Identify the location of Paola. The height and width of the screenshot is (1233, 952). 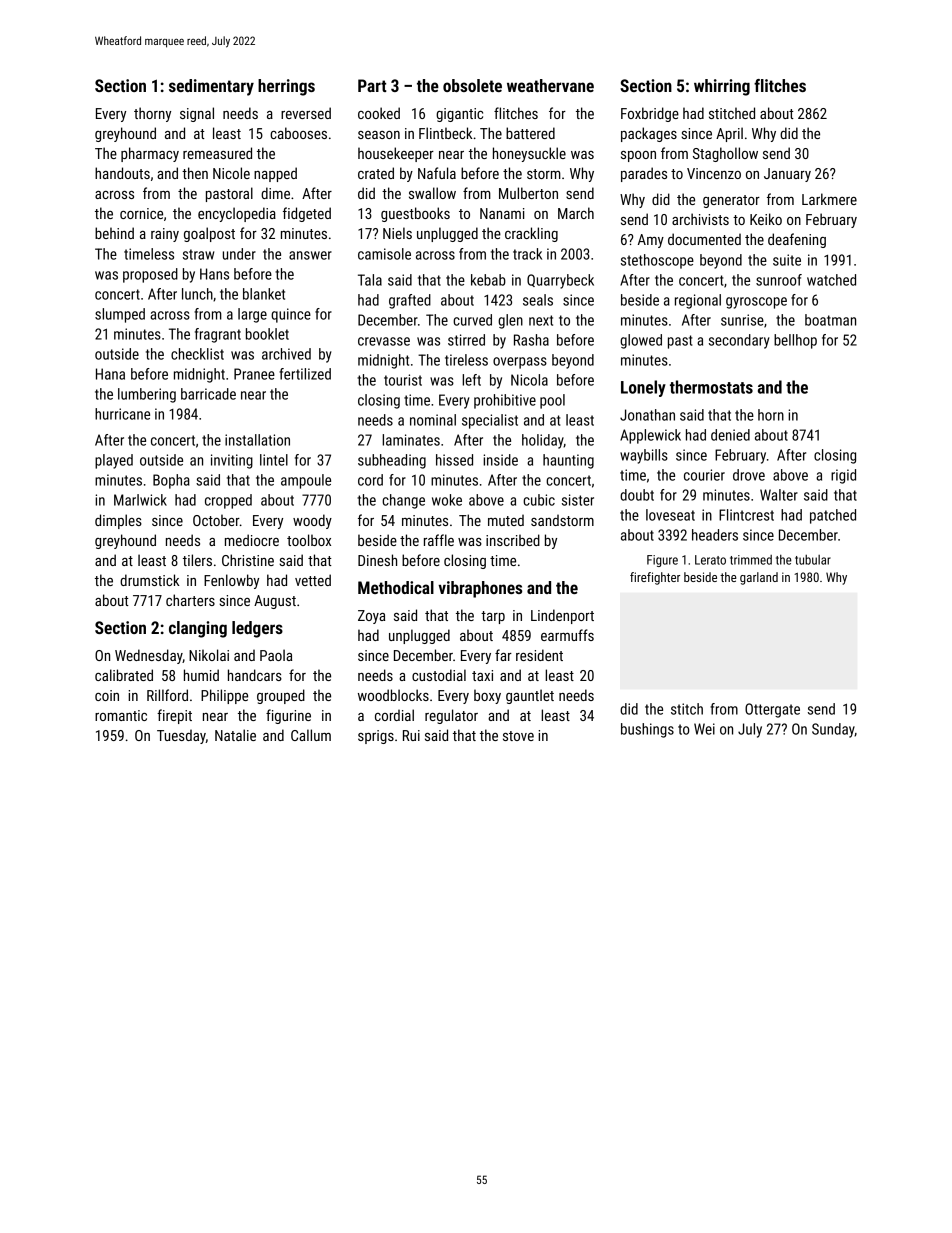
(276, 655).
